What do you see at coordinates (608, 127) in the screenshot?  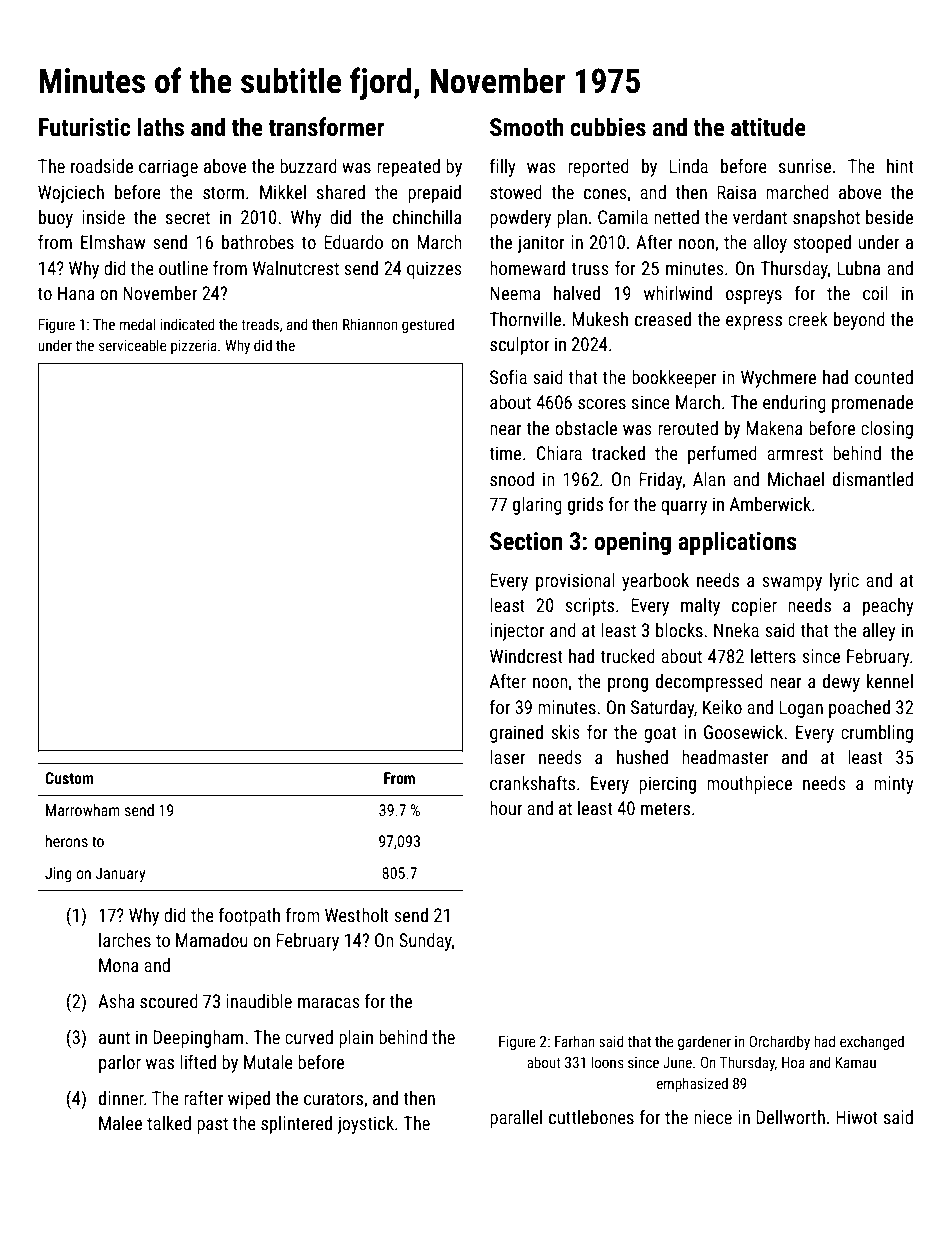 I see `cubbies` at bounding box center [608, 127].
